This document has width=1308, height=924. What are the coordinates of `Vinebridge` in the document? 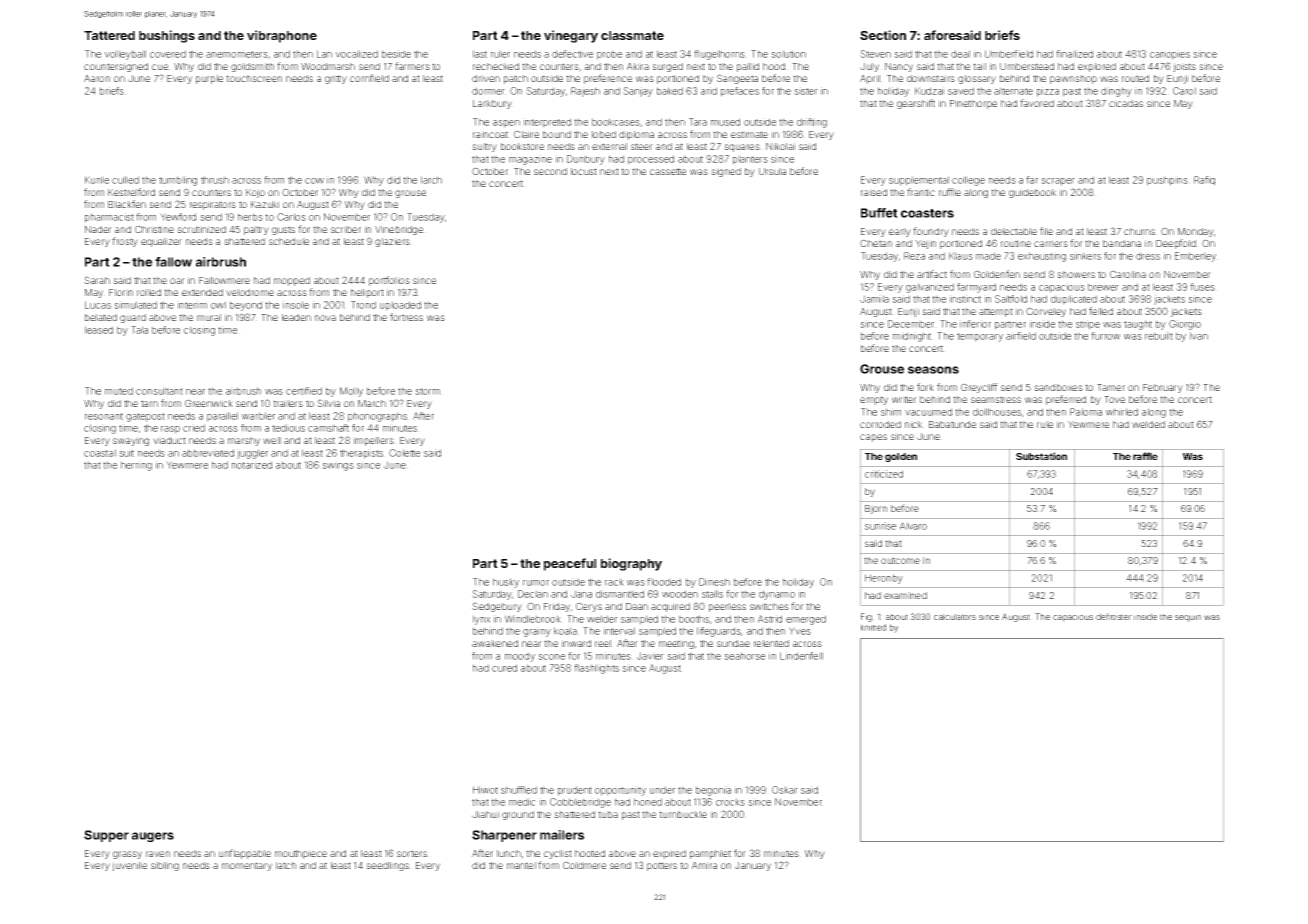 It's located at (399, 230).
